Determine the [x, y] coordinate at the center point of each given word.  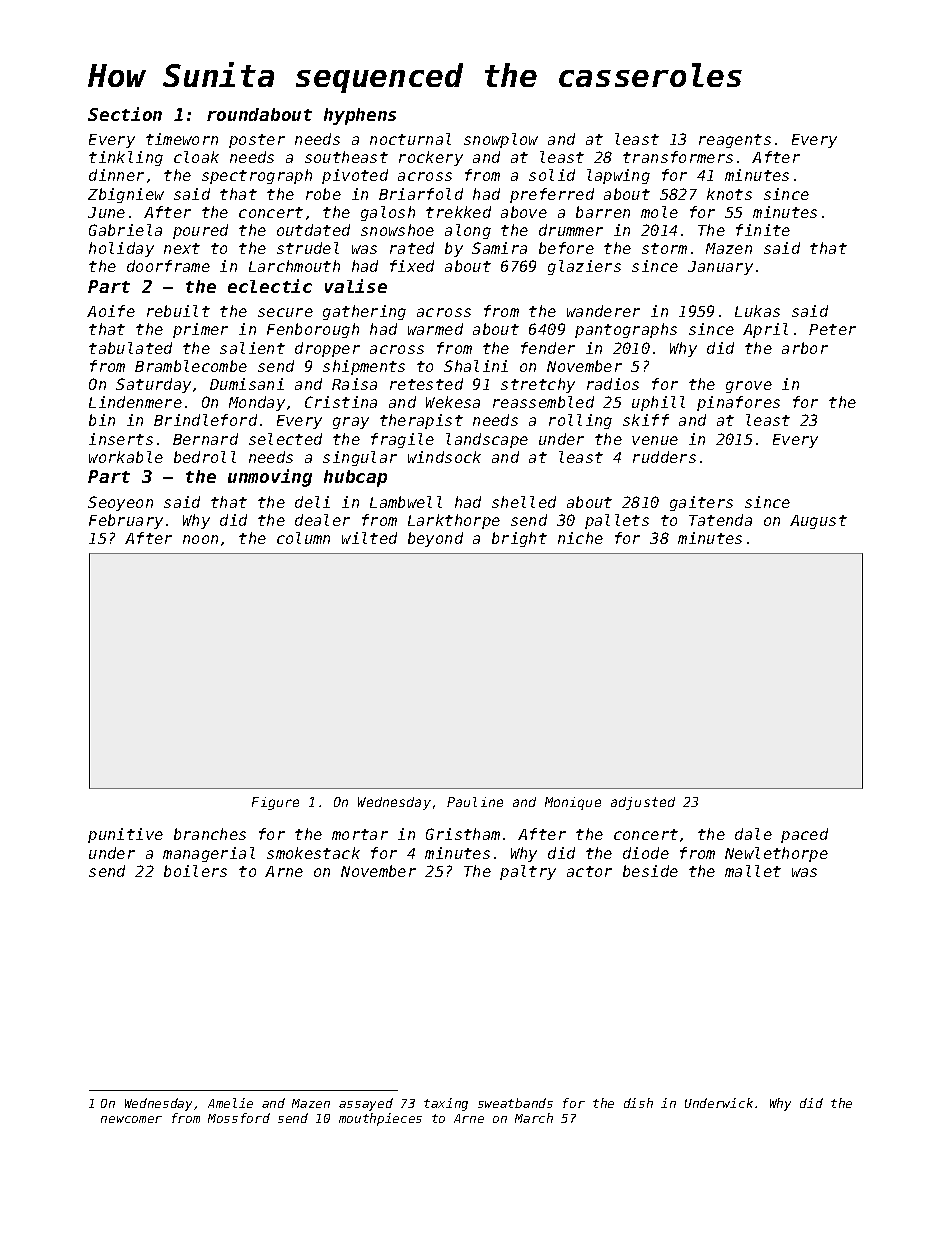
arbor [805, 348]
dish [638, 1103]
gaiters [701, 503]
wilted [369, 538]
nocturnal [410, 139]
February [126, 521]
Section [125, 114]
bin [102, 420]
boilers [195, 871]
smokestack [313, 853]
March [534, 1118]
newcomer [131, 1119]
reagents [735, 141]
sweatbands [515, 1103]
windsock [444, 457]
